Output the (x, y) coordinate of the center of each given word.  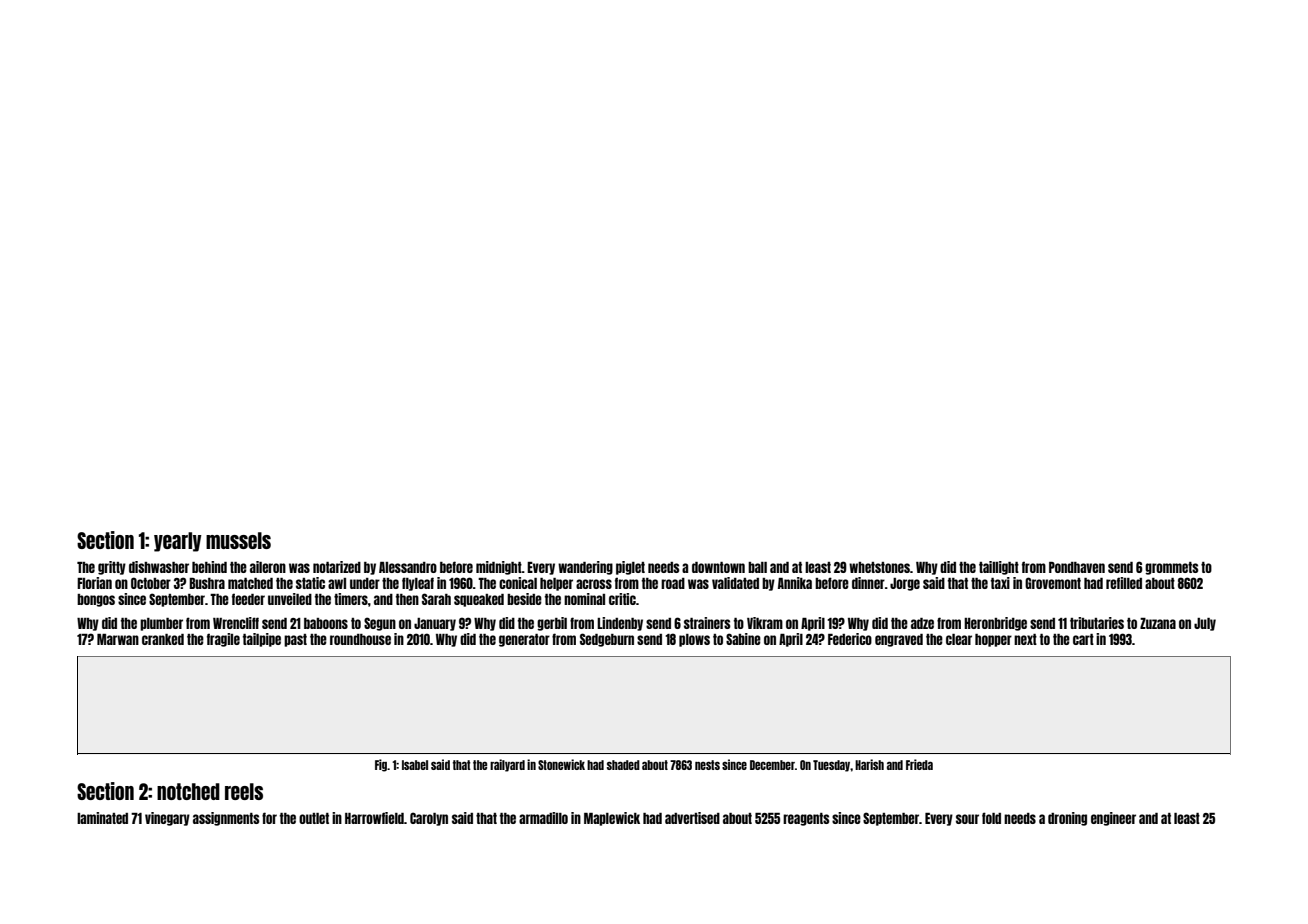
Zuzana (1158, 623)
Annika (795, 583)
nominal (584, 599)
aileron (268, 567)
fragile (223, 640)
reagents (806, 819)
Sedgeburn (607, 640)
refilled (1124, 583)
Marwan (118, 639)
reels (244, 791)
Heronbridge (995, 624)
